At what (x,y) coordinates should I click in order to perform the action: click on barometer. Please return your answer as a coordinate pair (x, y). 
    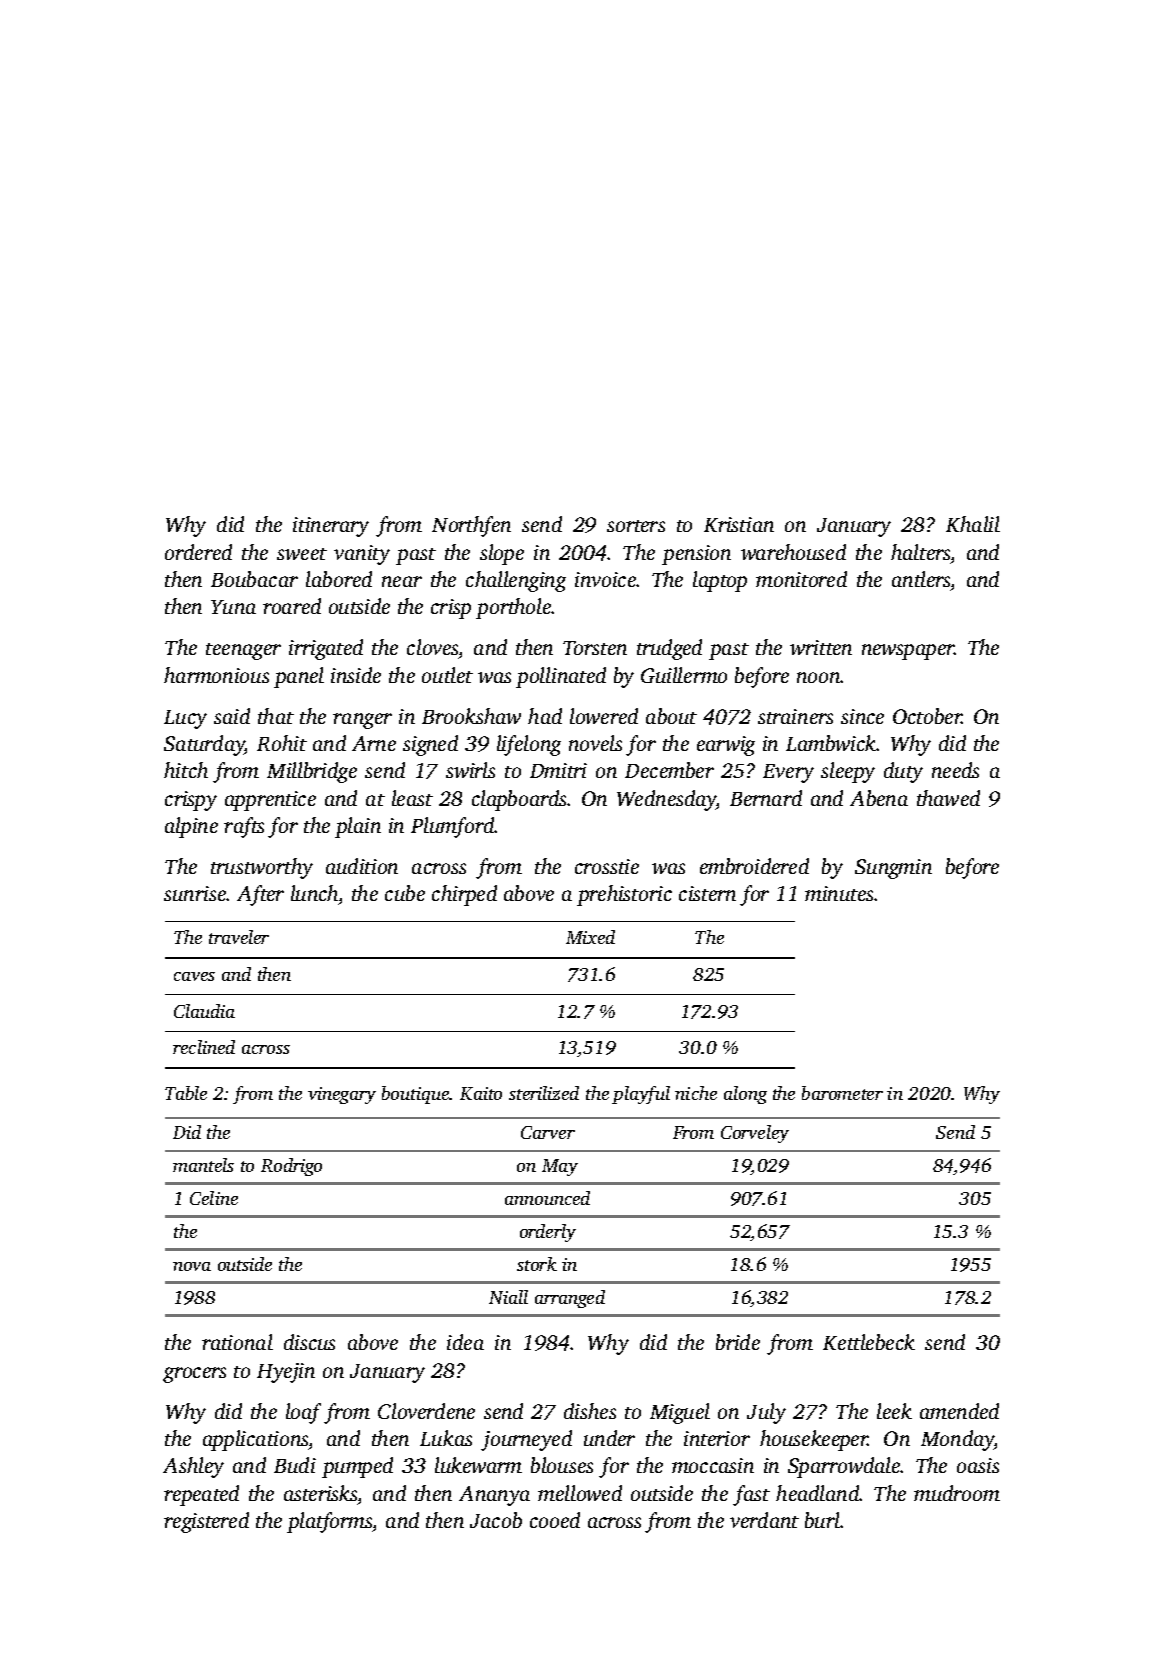
    Looking at the image, I should click on (842, 1093).
